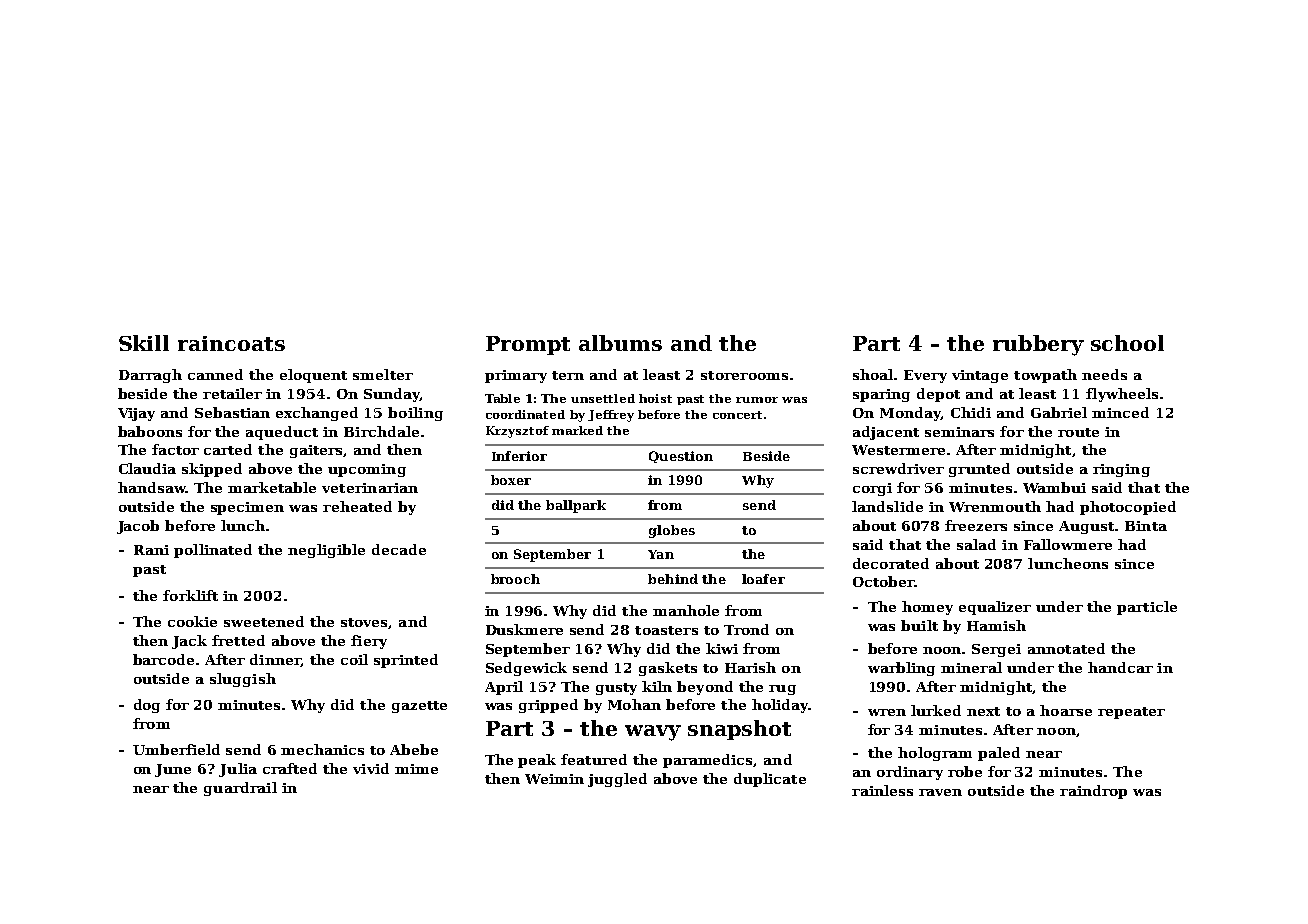  I want to click on negligible, so click(326, 551).
